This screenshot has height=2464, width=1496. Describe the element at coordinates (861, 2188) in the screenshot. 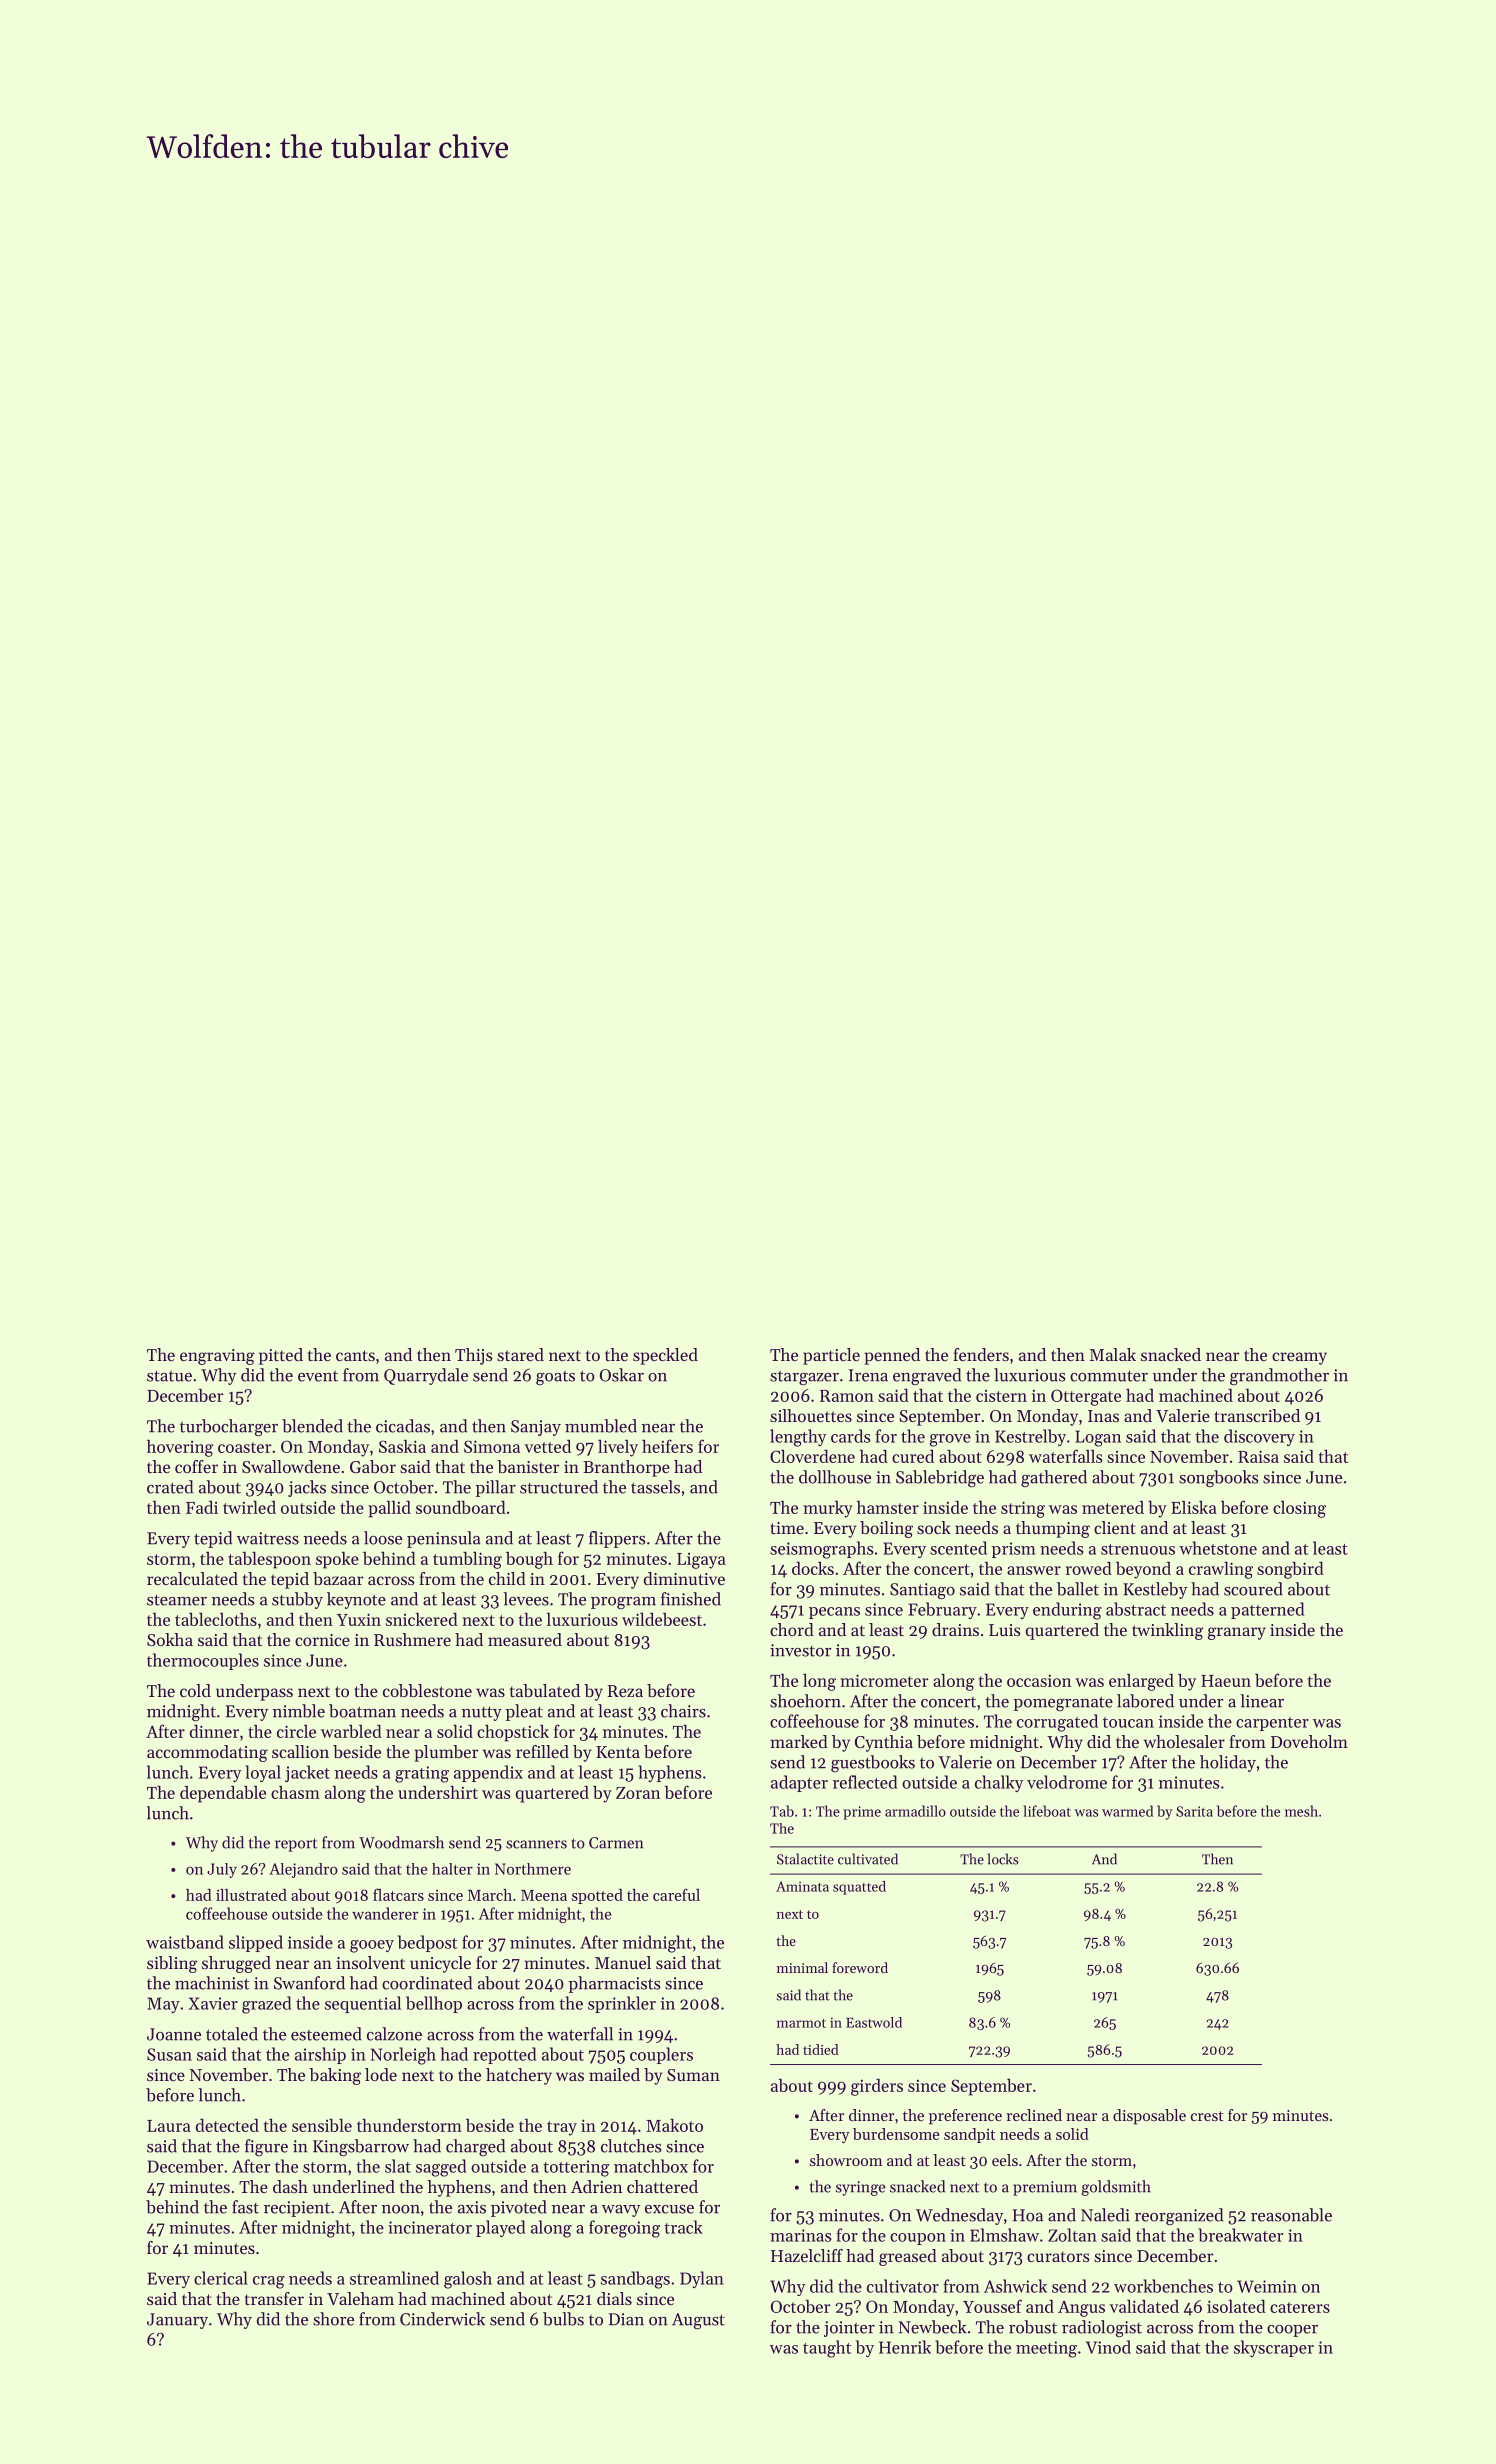

I see `syringe` at that location.
